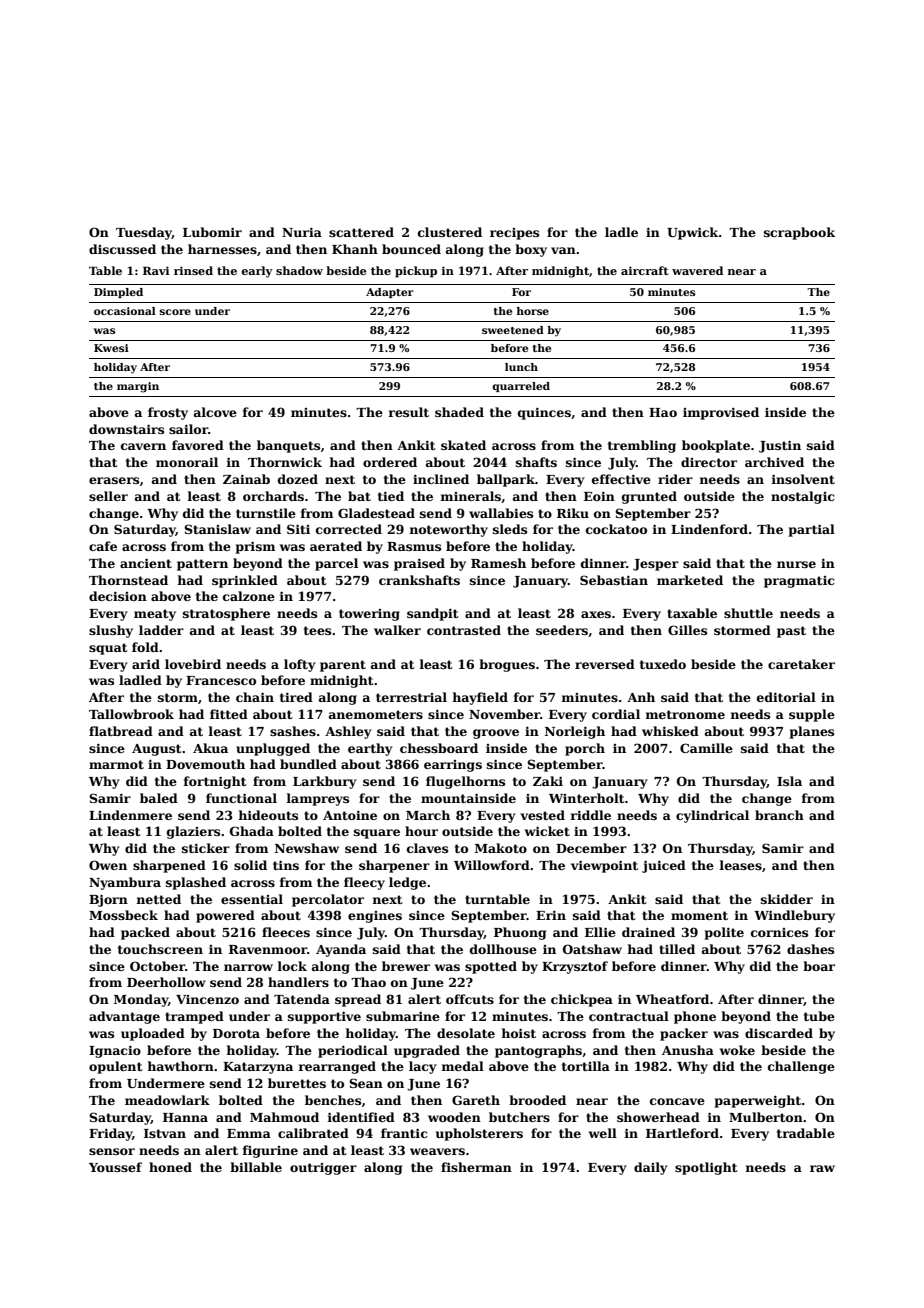 The height and width of the document is (1308, 924). Describe the element at coordinates (645, 270) in the document. I see `aircraft` at that location.
